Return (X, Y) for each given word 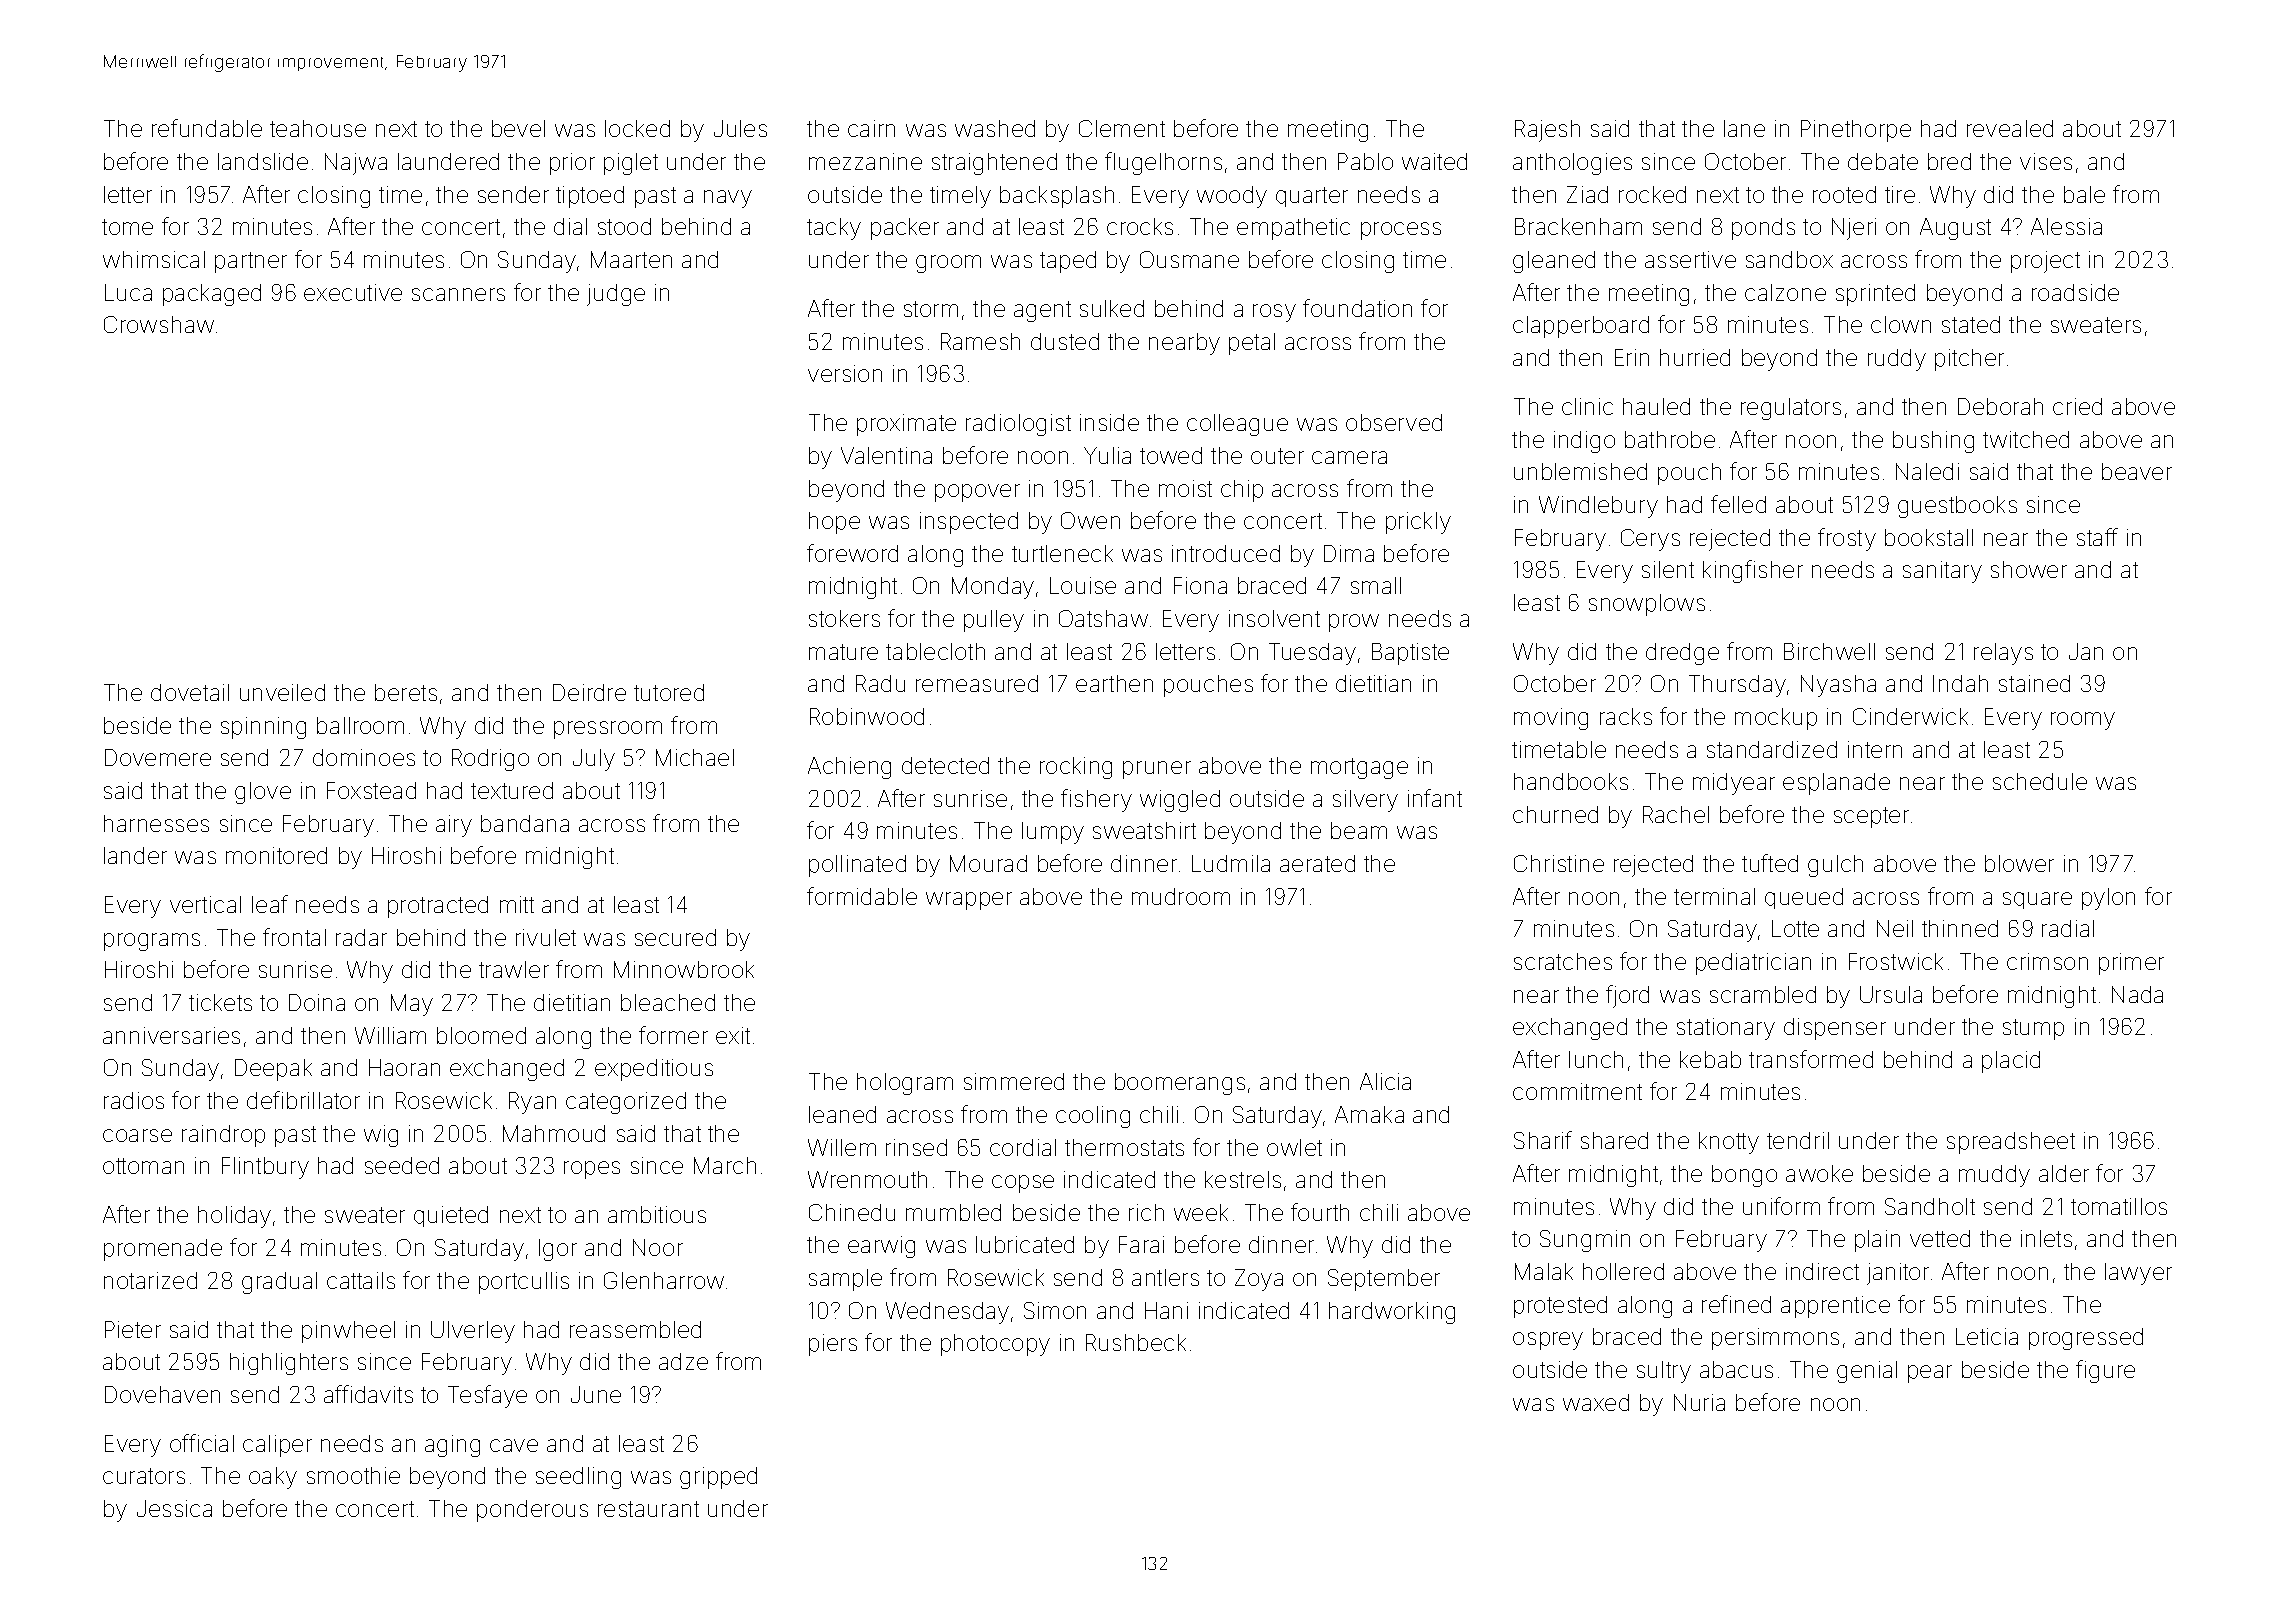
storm (931, 309)
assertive (1690, 259)
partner (251, 262)
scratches (1563, 961)
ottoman (143, 1166)
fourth (1320, 1212)
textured (512, 790)
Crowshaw (159, 324)
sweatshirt (1144, 830)
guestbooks (1957, 507)
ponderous (532, 1511)
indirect (1822, 1271)
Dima (1349, 553)
